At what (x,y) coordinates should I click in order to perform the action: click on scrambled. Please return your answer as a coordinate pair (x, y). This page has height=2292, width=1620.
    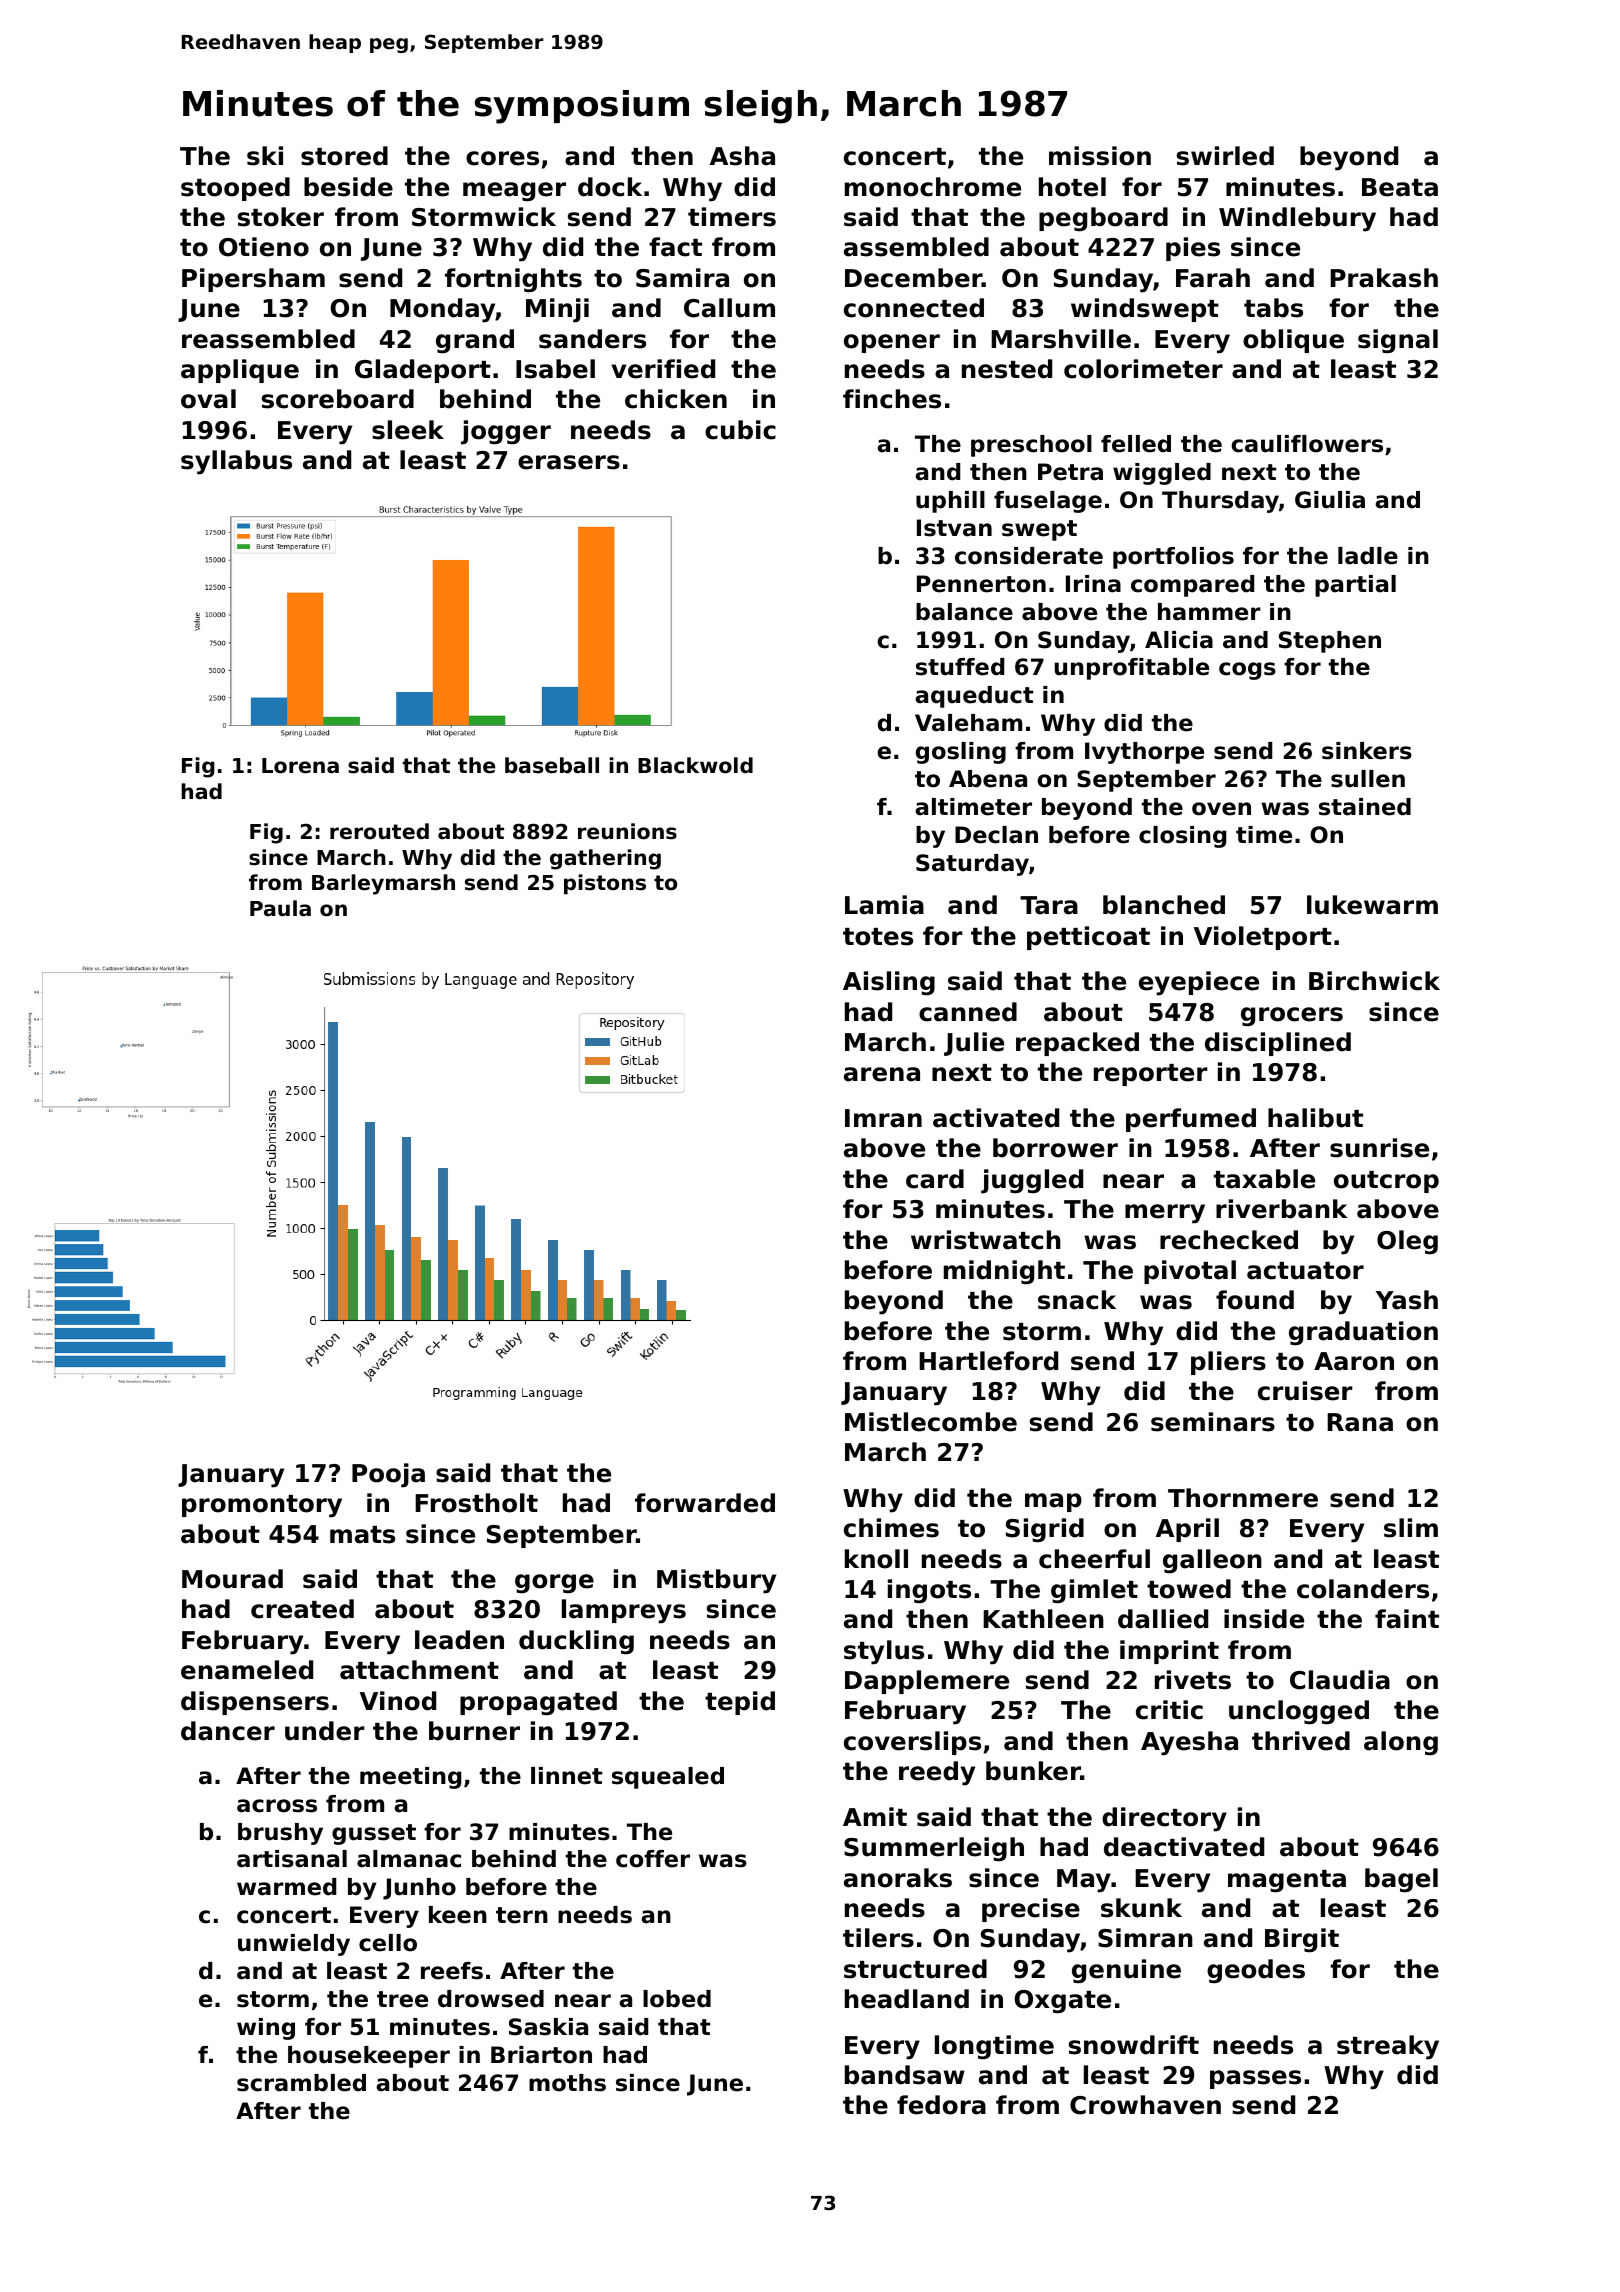
    Looking at the image, I should click on (301, 2083).
